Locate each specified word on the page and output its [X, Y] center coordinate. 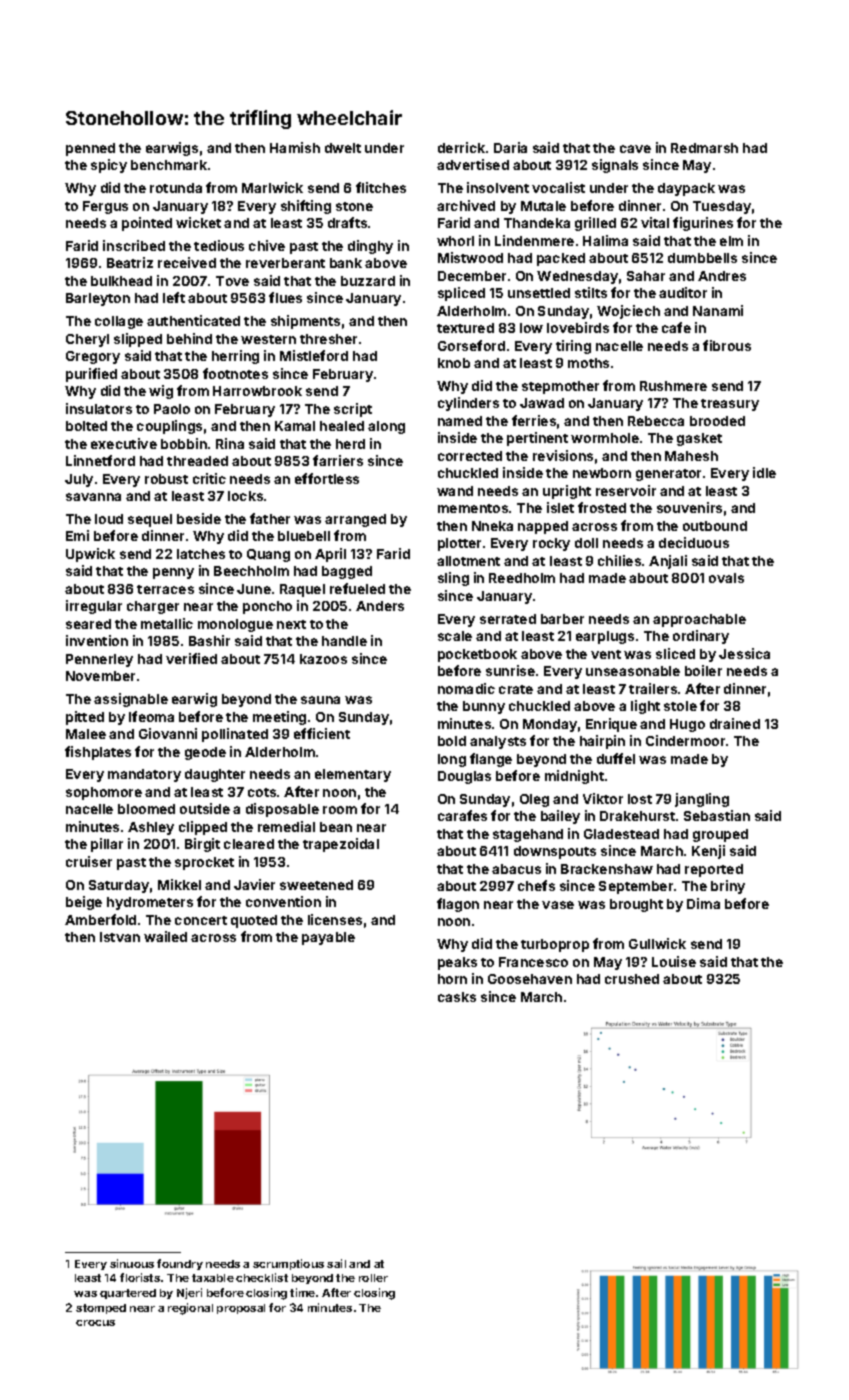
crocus [95, 1323]
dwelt [343, 148]
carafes [462, 815]
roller [373, 1278]
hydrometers [150, 903]
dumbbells [702, 258]
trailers [653, 688]
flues [285, 297]
